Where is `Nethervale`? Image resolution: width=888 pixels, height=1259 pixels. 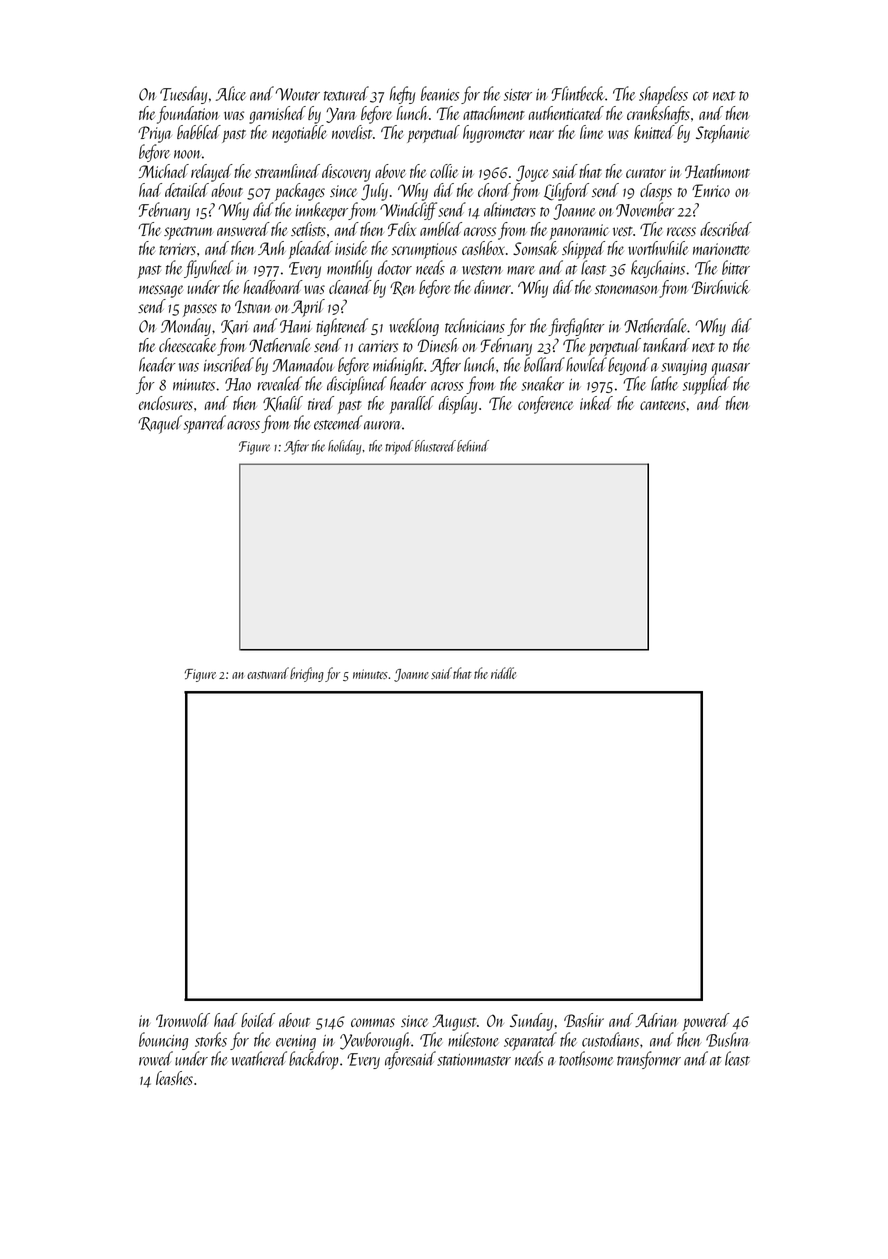
Nethervale is located at coordinates (280, 345).
